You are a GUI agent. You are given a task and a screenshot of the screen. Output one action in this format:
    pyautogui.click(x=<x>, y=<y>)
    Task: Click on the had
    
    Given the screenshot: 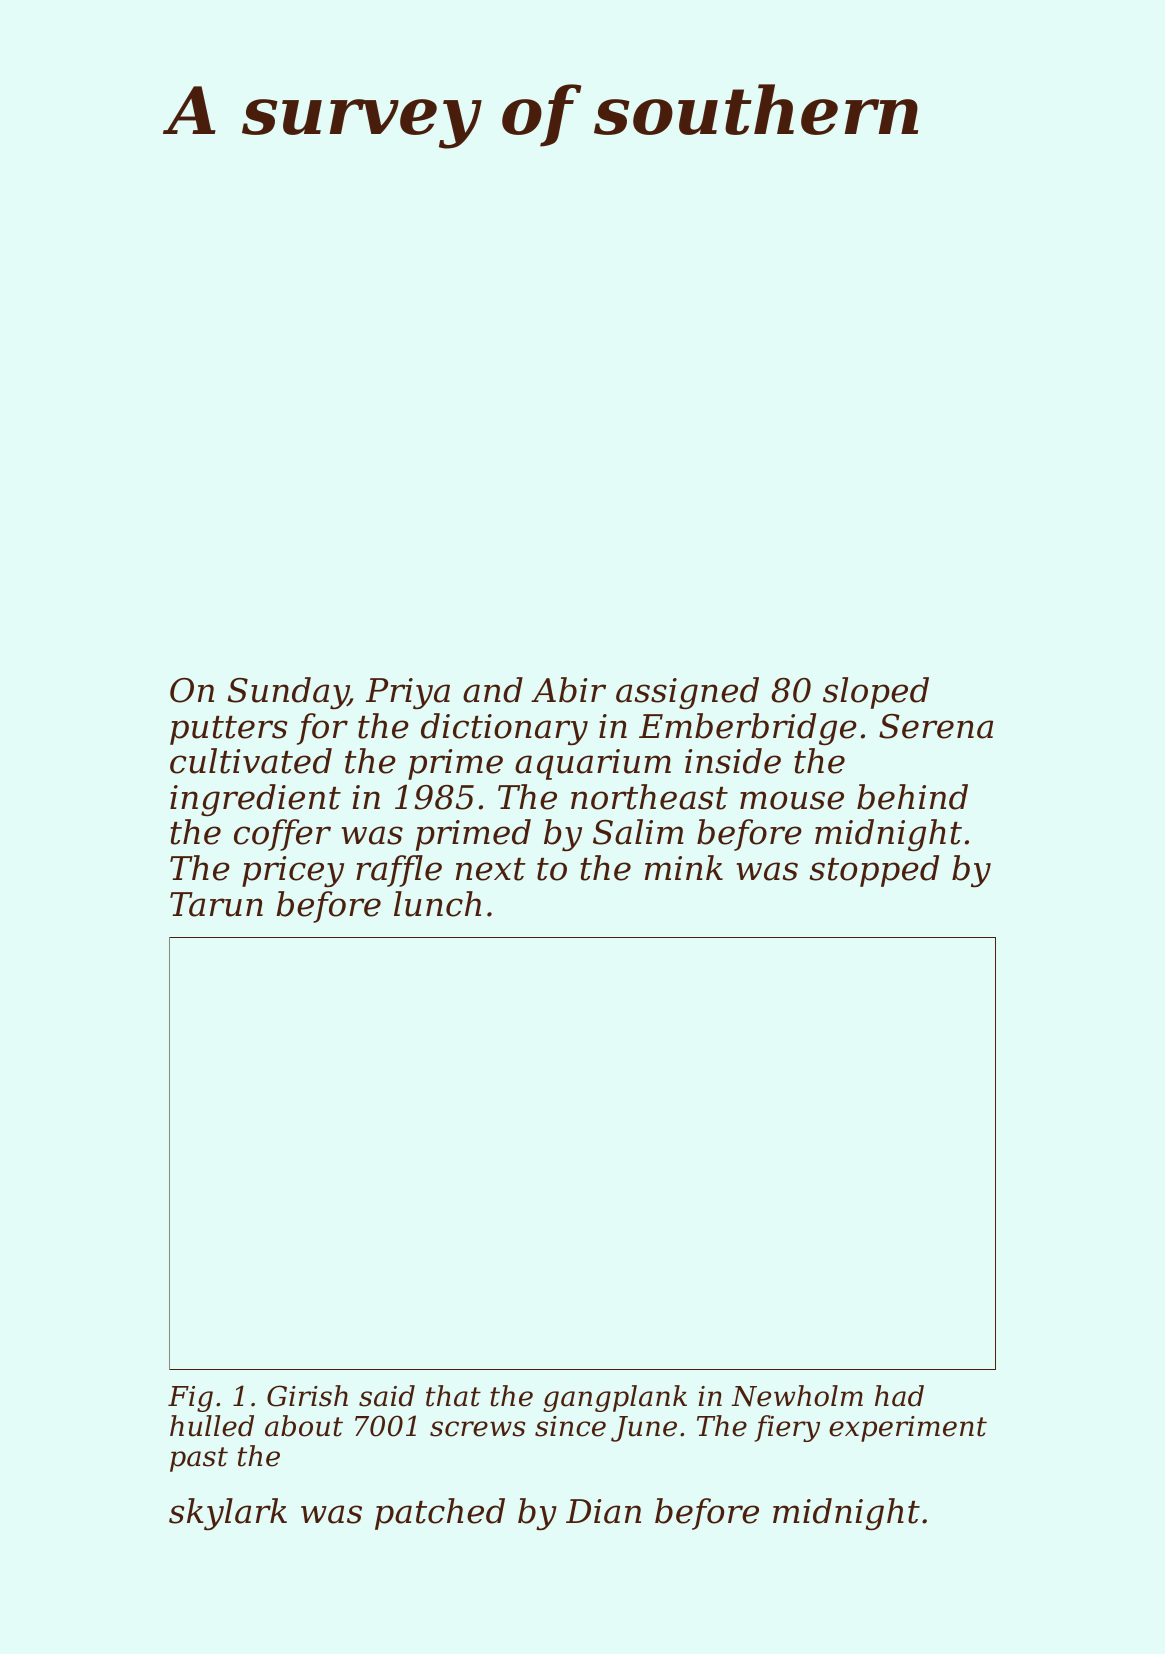 What is the action you would take?
    pyautogui.click(x=899, y=1396)
